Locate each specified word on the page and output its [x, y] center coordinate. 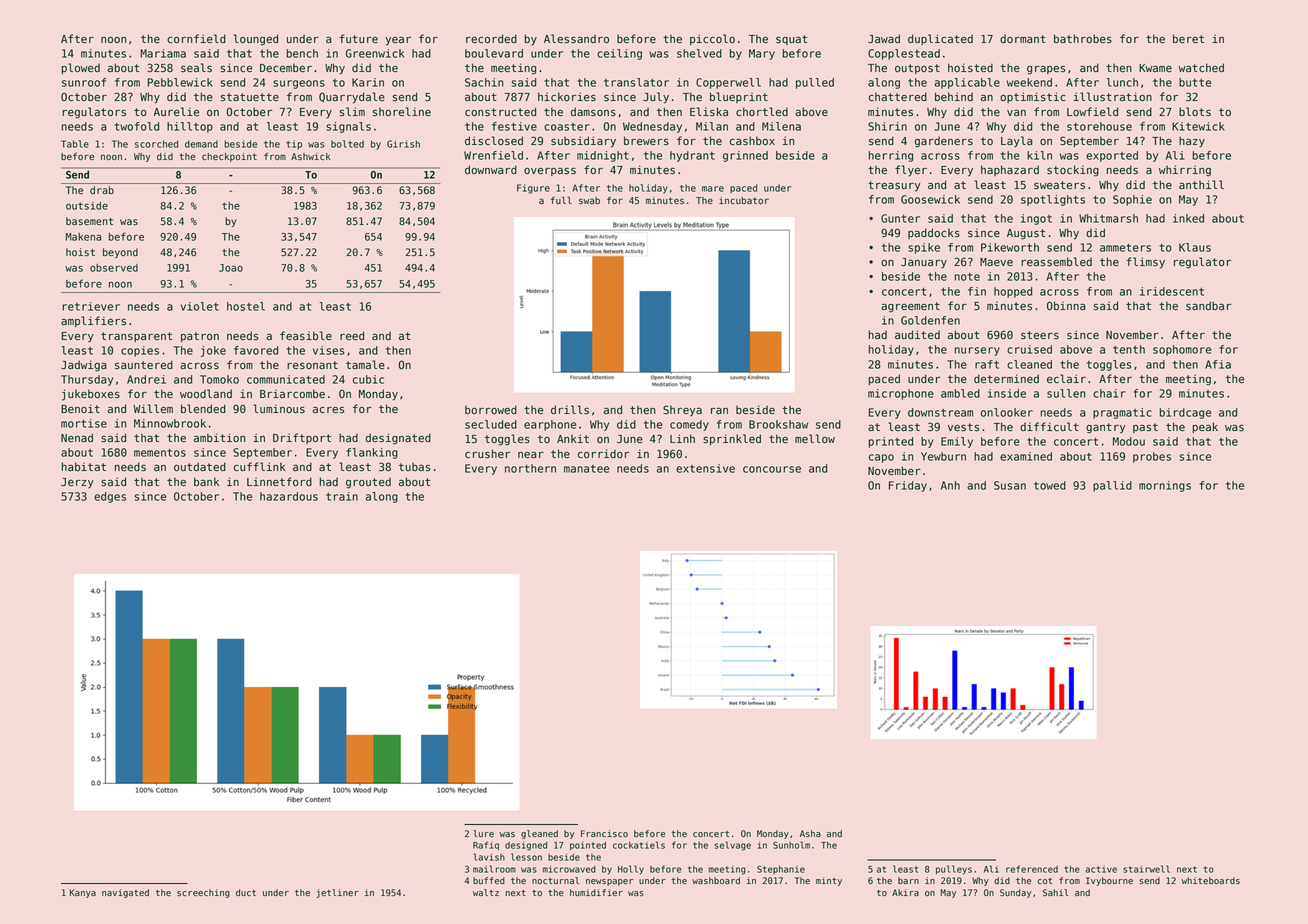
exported [1112, 156]
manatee [586, 469]
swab [589, 201]
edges [110, 497]
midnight [603, 156]
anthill [1201, 185]
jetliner [338, 893]
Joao [231, 268]
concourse [772, 469]
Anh [950, 485]
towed [1050, 485]
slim [352, 112]
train [342, 496]
